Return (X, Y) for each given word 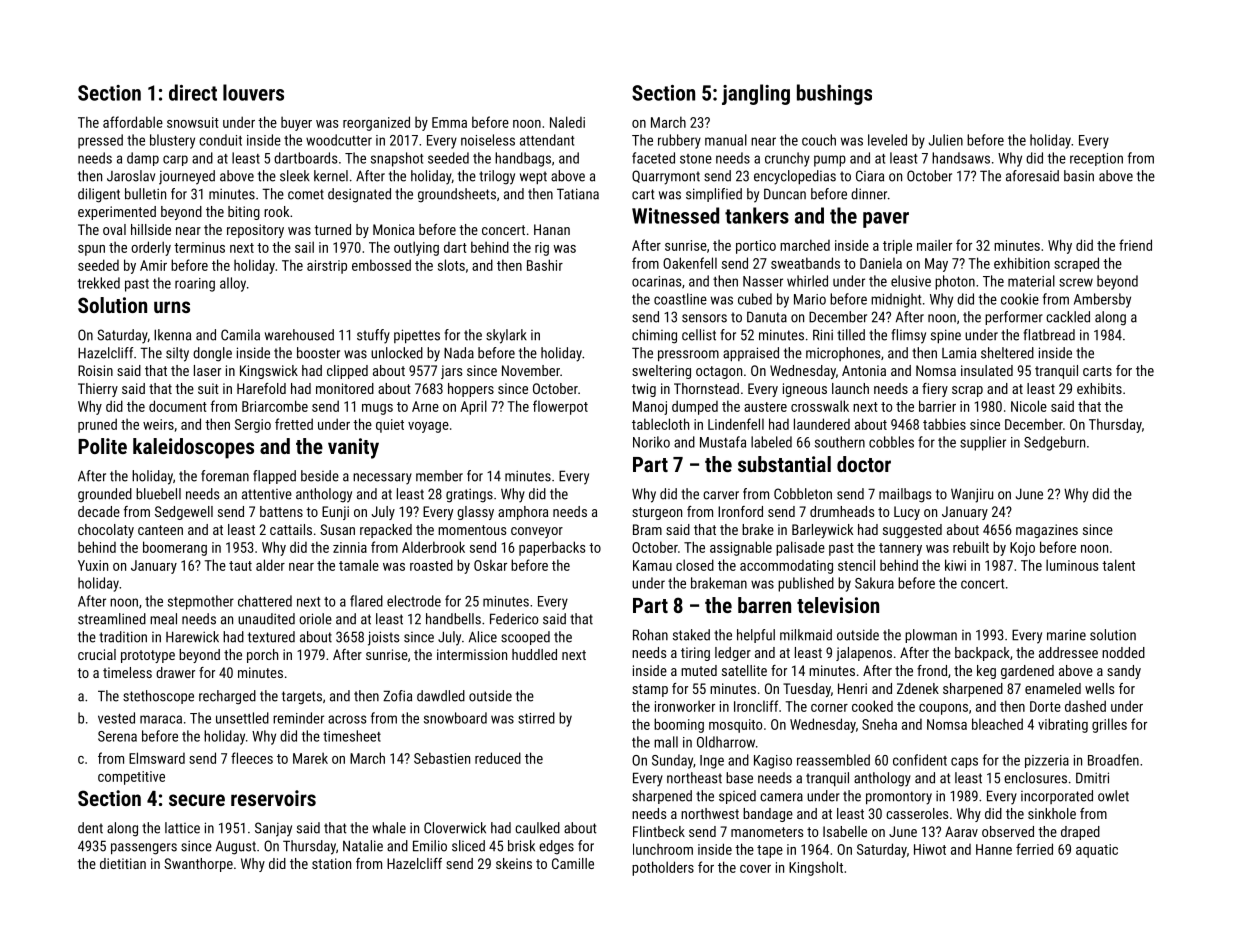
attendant (547, 140)
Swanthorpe (198, 865)
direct (193, 92)
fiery (935, 390)
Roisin (95, 370)
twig (644, 390)
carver (721, 495)
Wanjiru (972, 495)
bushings (834, 94)
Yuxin (93, 565)
